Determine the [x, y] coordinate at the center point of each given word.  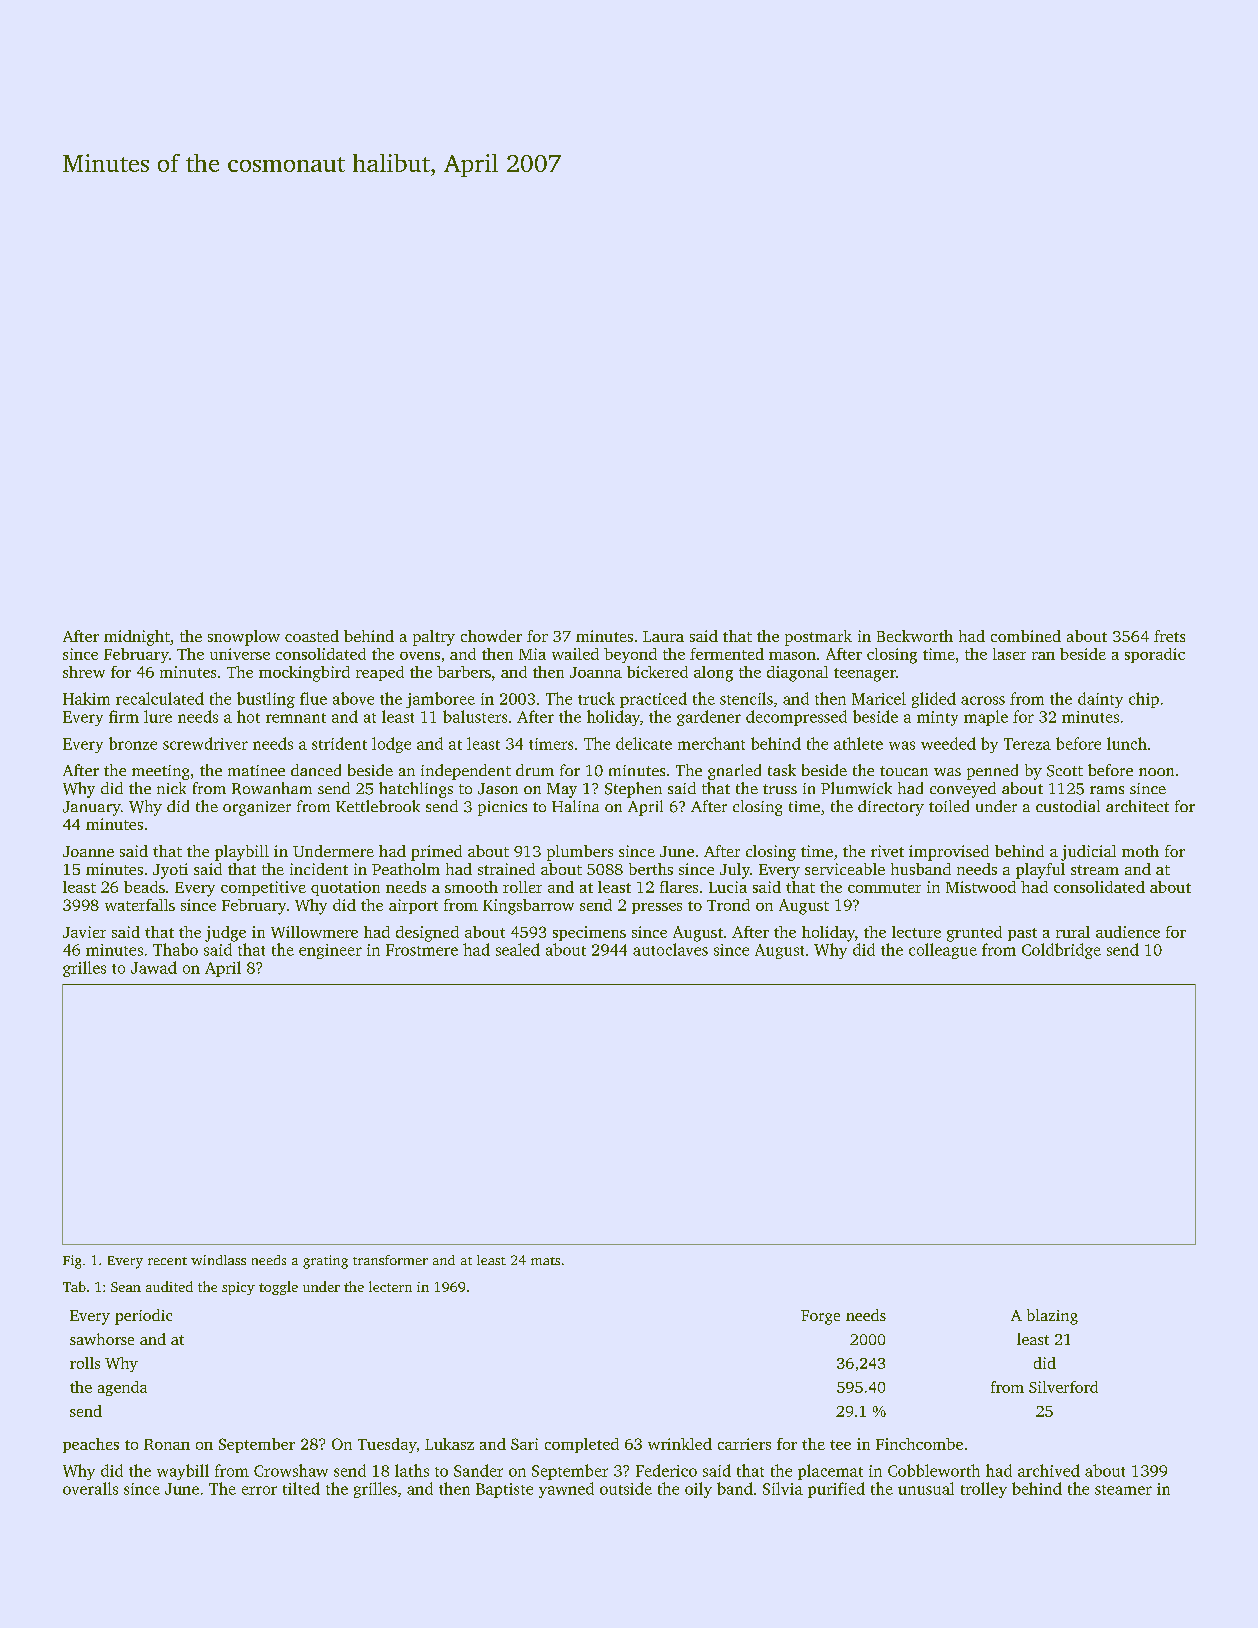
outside [626, 1488]
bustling [266, 700]
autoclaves [670, 949]
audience [1128, 932]
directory [891, 808]
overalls [90, 1488]
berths [651, 869]
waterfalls [140, 905]
